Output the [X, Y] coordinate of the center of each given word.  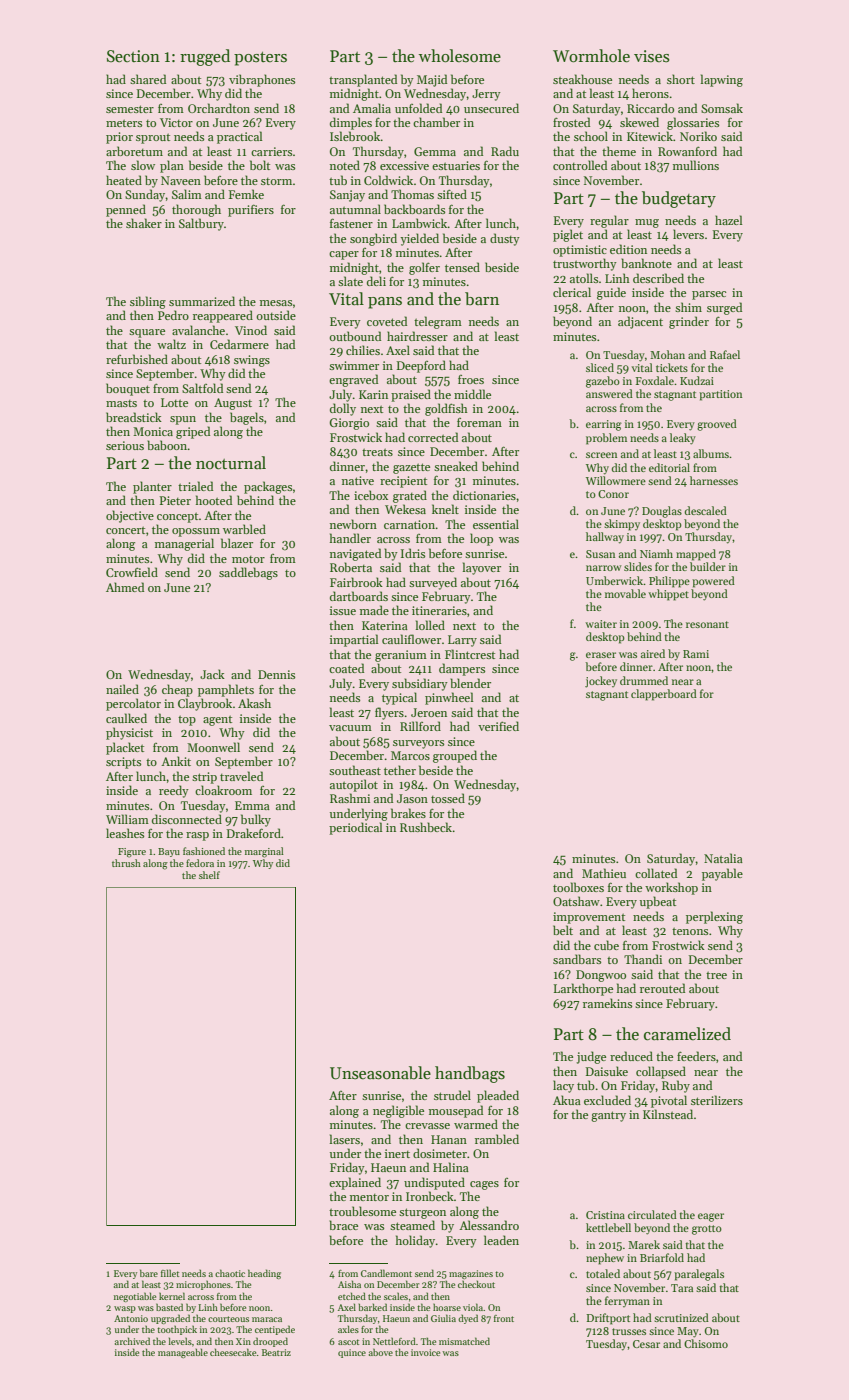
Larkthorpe [583, 989]
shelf [209, 875]
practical [240, 137]
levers [688, 234]
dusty [505, 239]
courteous [228, 1319]
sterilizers [717, 1100]
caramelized [687, 1034]
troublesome [362, 1211]
